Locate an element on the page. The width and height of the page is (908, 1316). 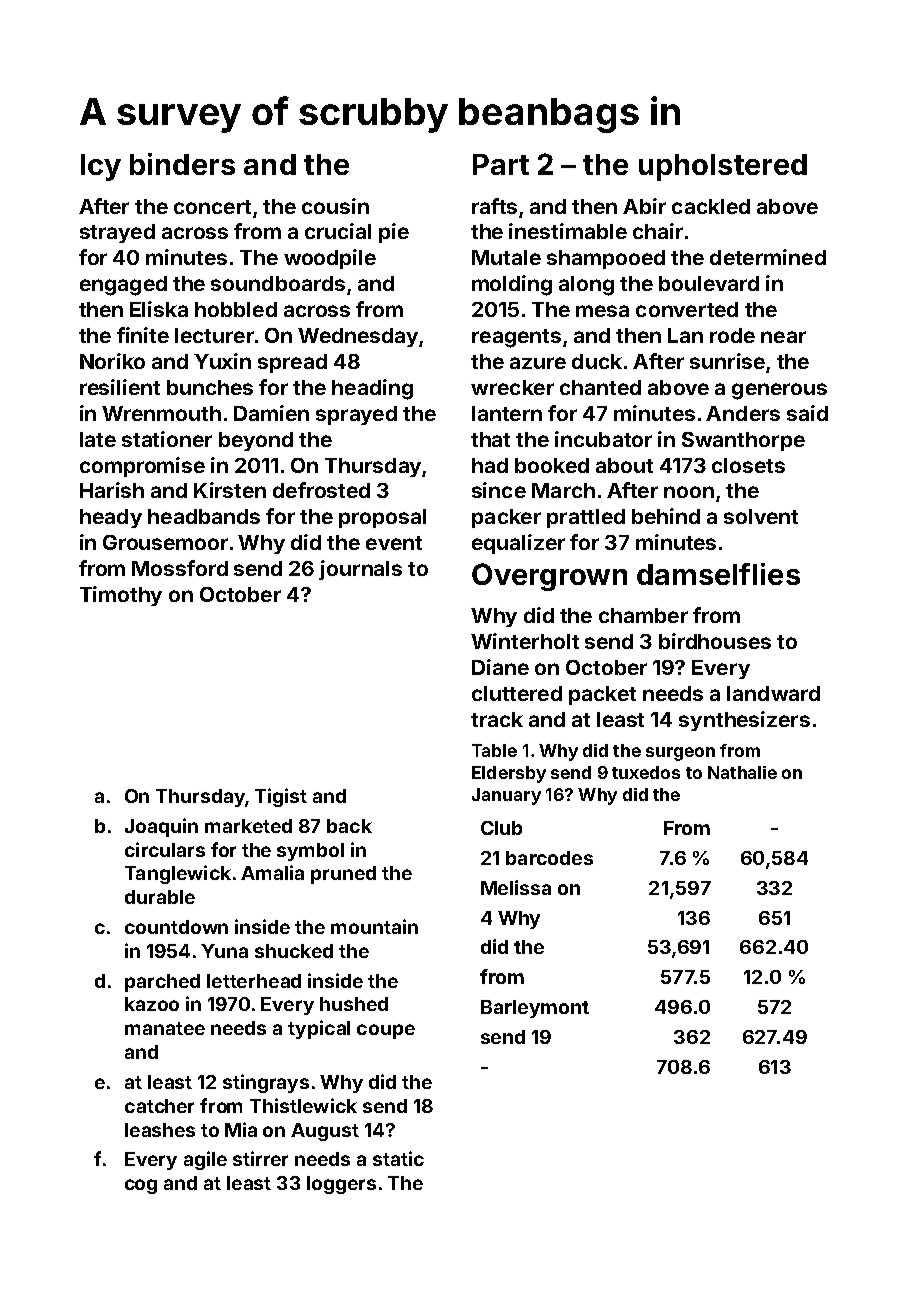
determined is located at coordinates (768, 257).
